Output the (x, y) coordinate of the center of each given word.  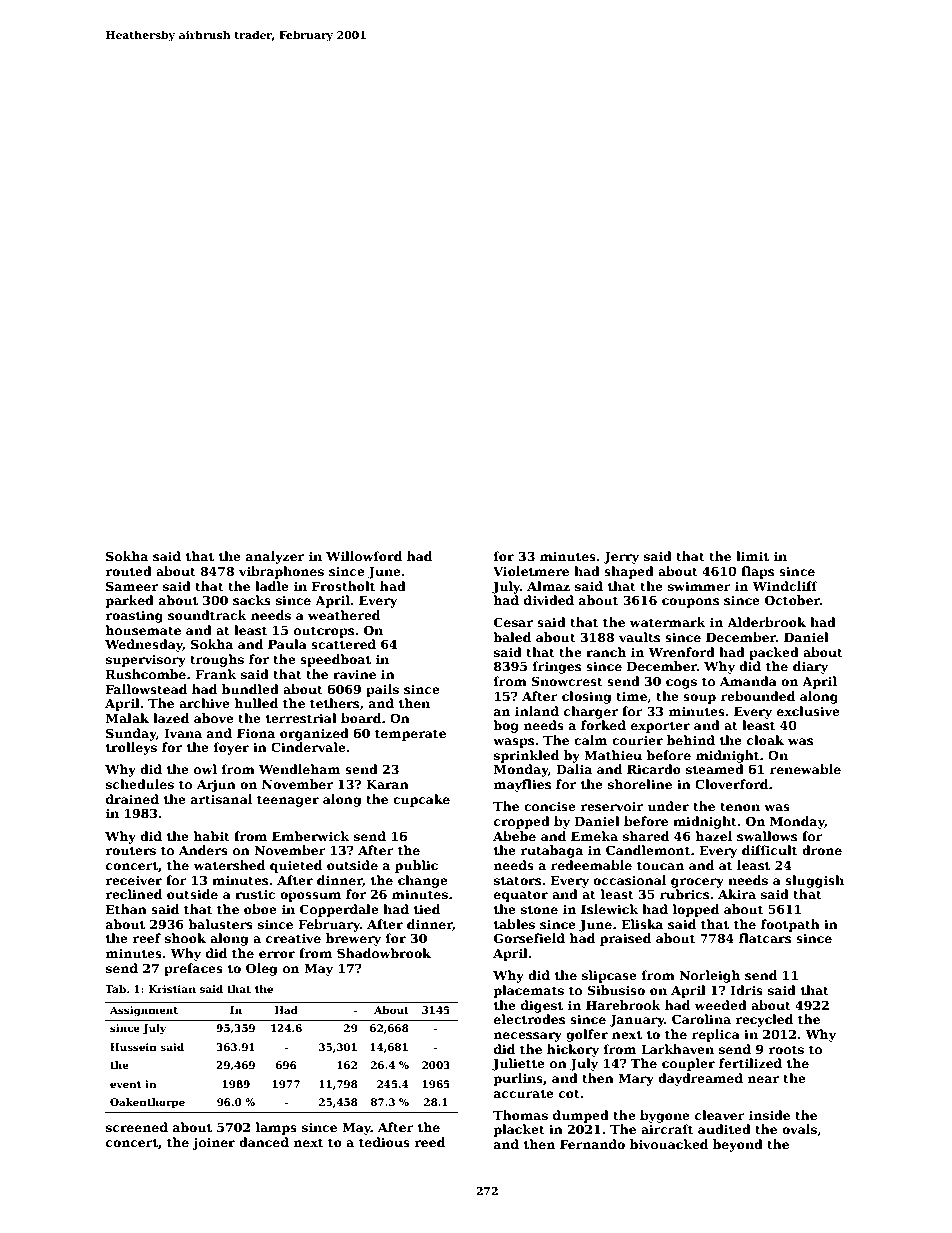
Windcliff (785, 586)
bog (506, 726)
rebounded (758, 696)
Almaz (548, 586)
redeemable (591, 865)
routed (128, 571)
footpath (790, 925)
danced (264, 1142)
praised (625, 939)
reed (429, 1142)
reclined (133, 894)
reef (146, 938)
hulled (256, 703)
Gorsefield (529, 938)
